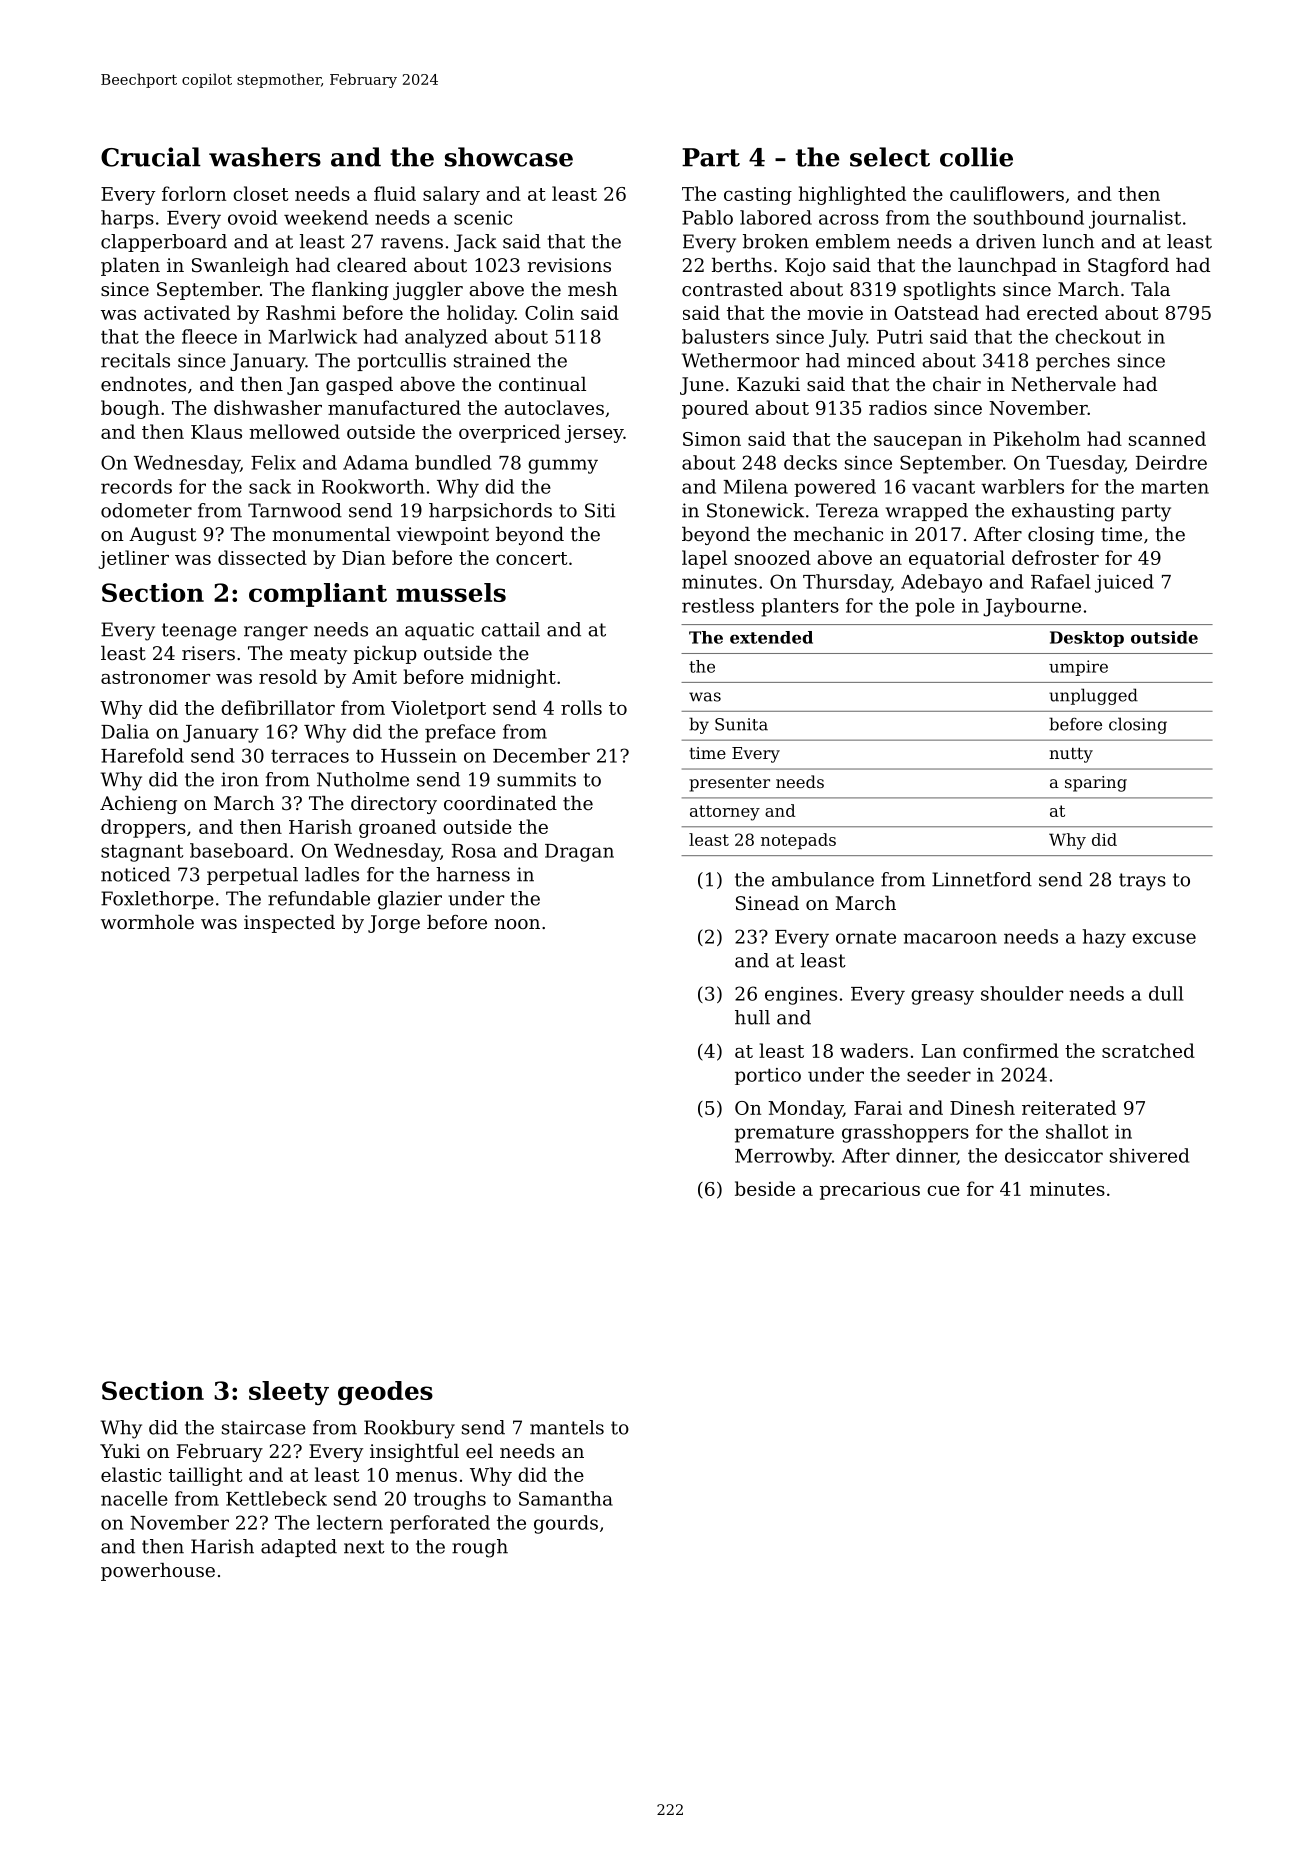 This screenshot has width=1313, height=1856. I want to click on powerhouse, so click(158, 1572).
